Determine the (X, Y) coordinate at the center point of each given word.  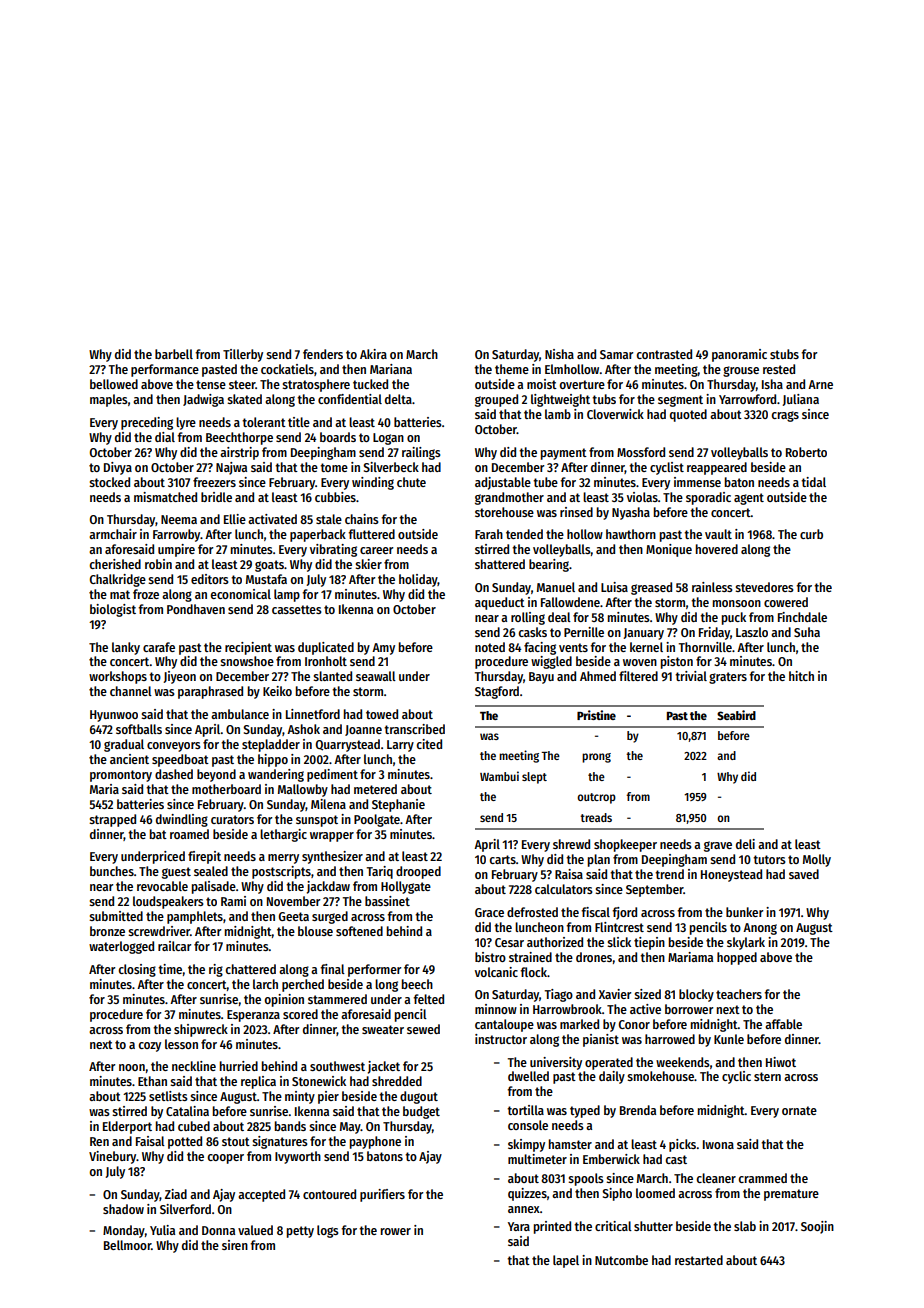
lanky (126, 648)
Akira (373, 354)
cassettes (297, 609)
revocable (162, 886)
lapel (566, 1261)
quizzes (527, 1194)
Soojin (817, 1227)
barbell (174, 354)
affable (783, 1024)
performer (374, 970)
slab (745, 1226)
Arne (820, 384)
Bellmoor (127, 1245)
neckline (194, 1066)
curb (811, 534)
